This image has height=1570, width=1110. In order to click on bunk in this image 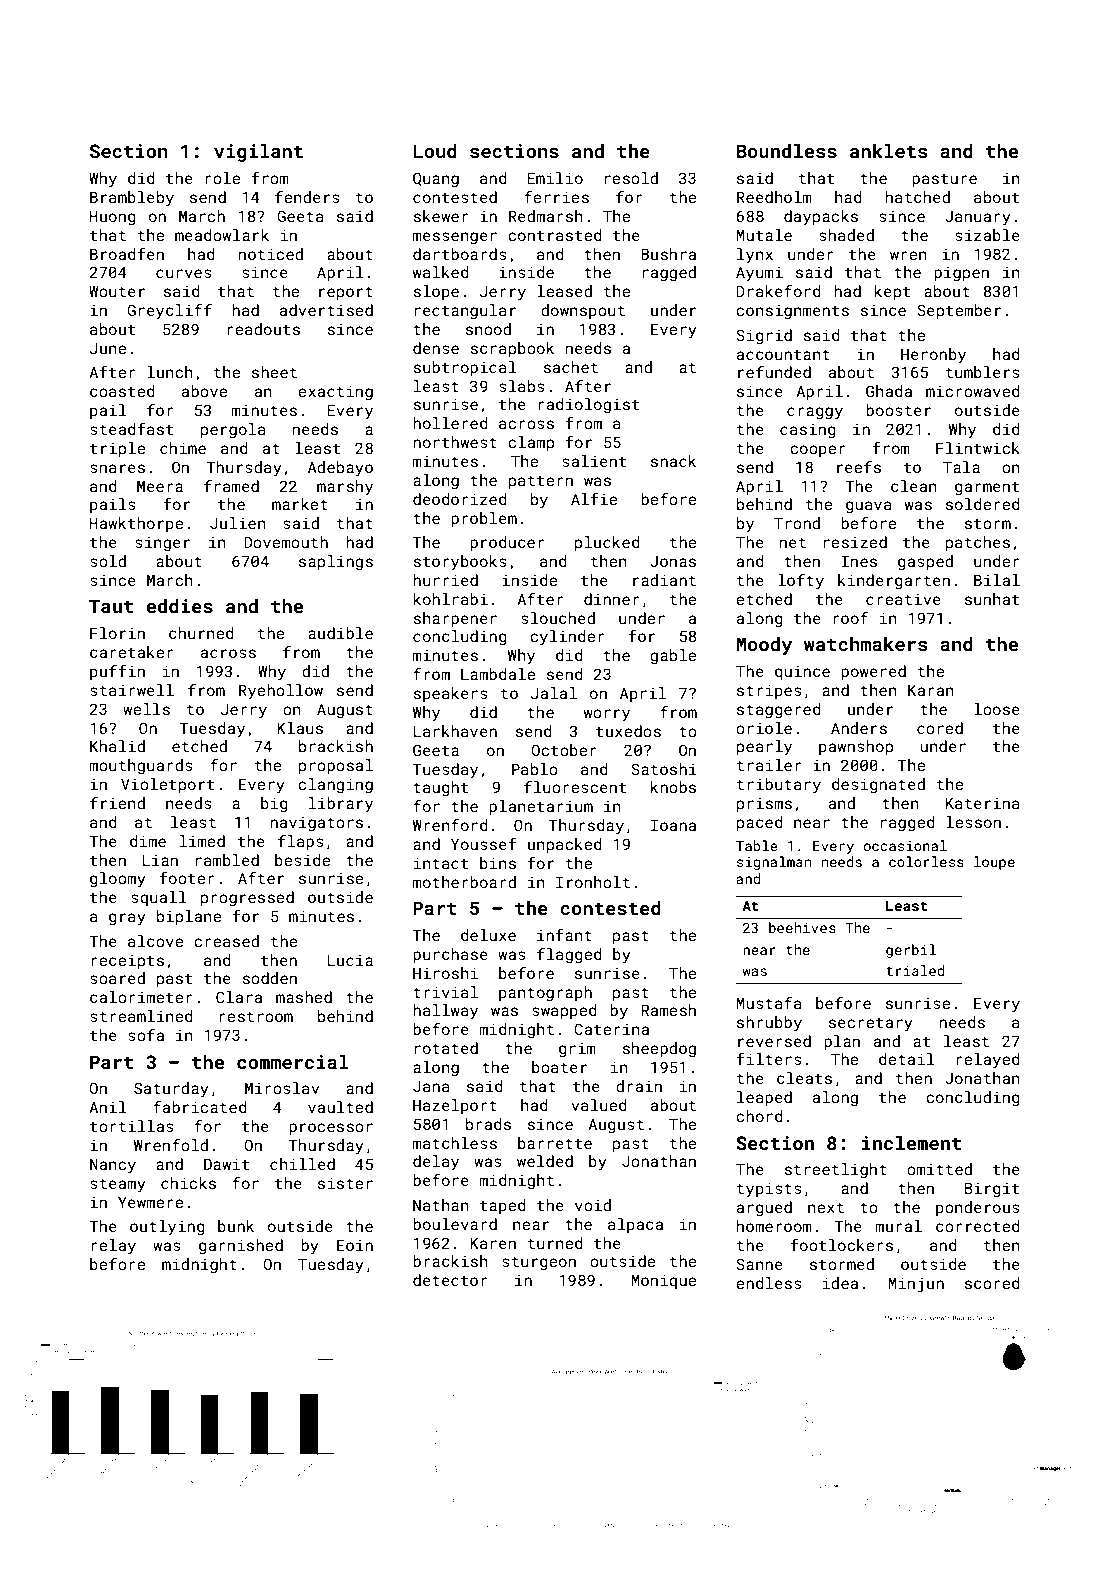, I will do `click(236, 1226)`.
